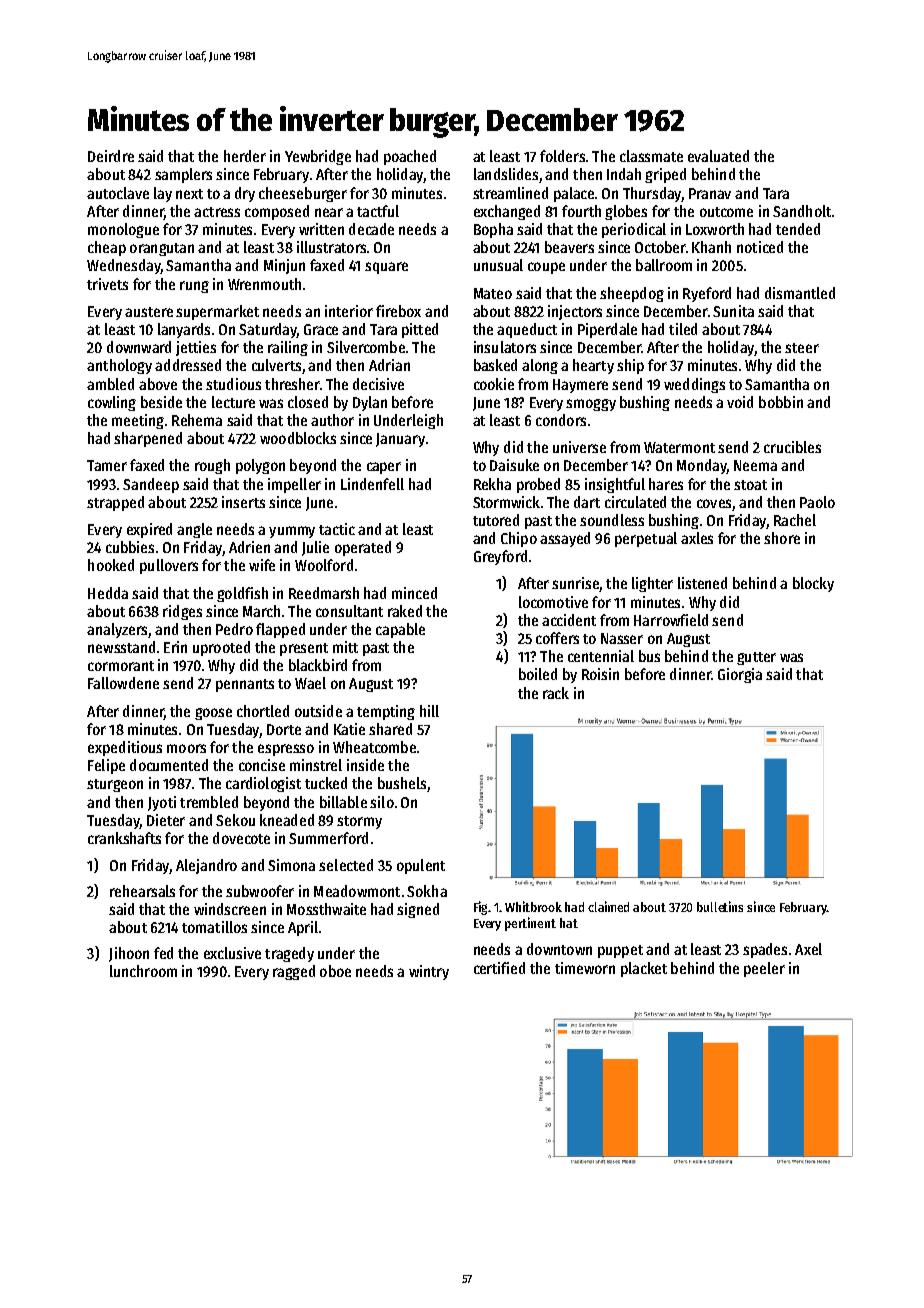 The width and height of the screenshot is (924, 1308). I want to click on evaluated, so click(718, 156).
